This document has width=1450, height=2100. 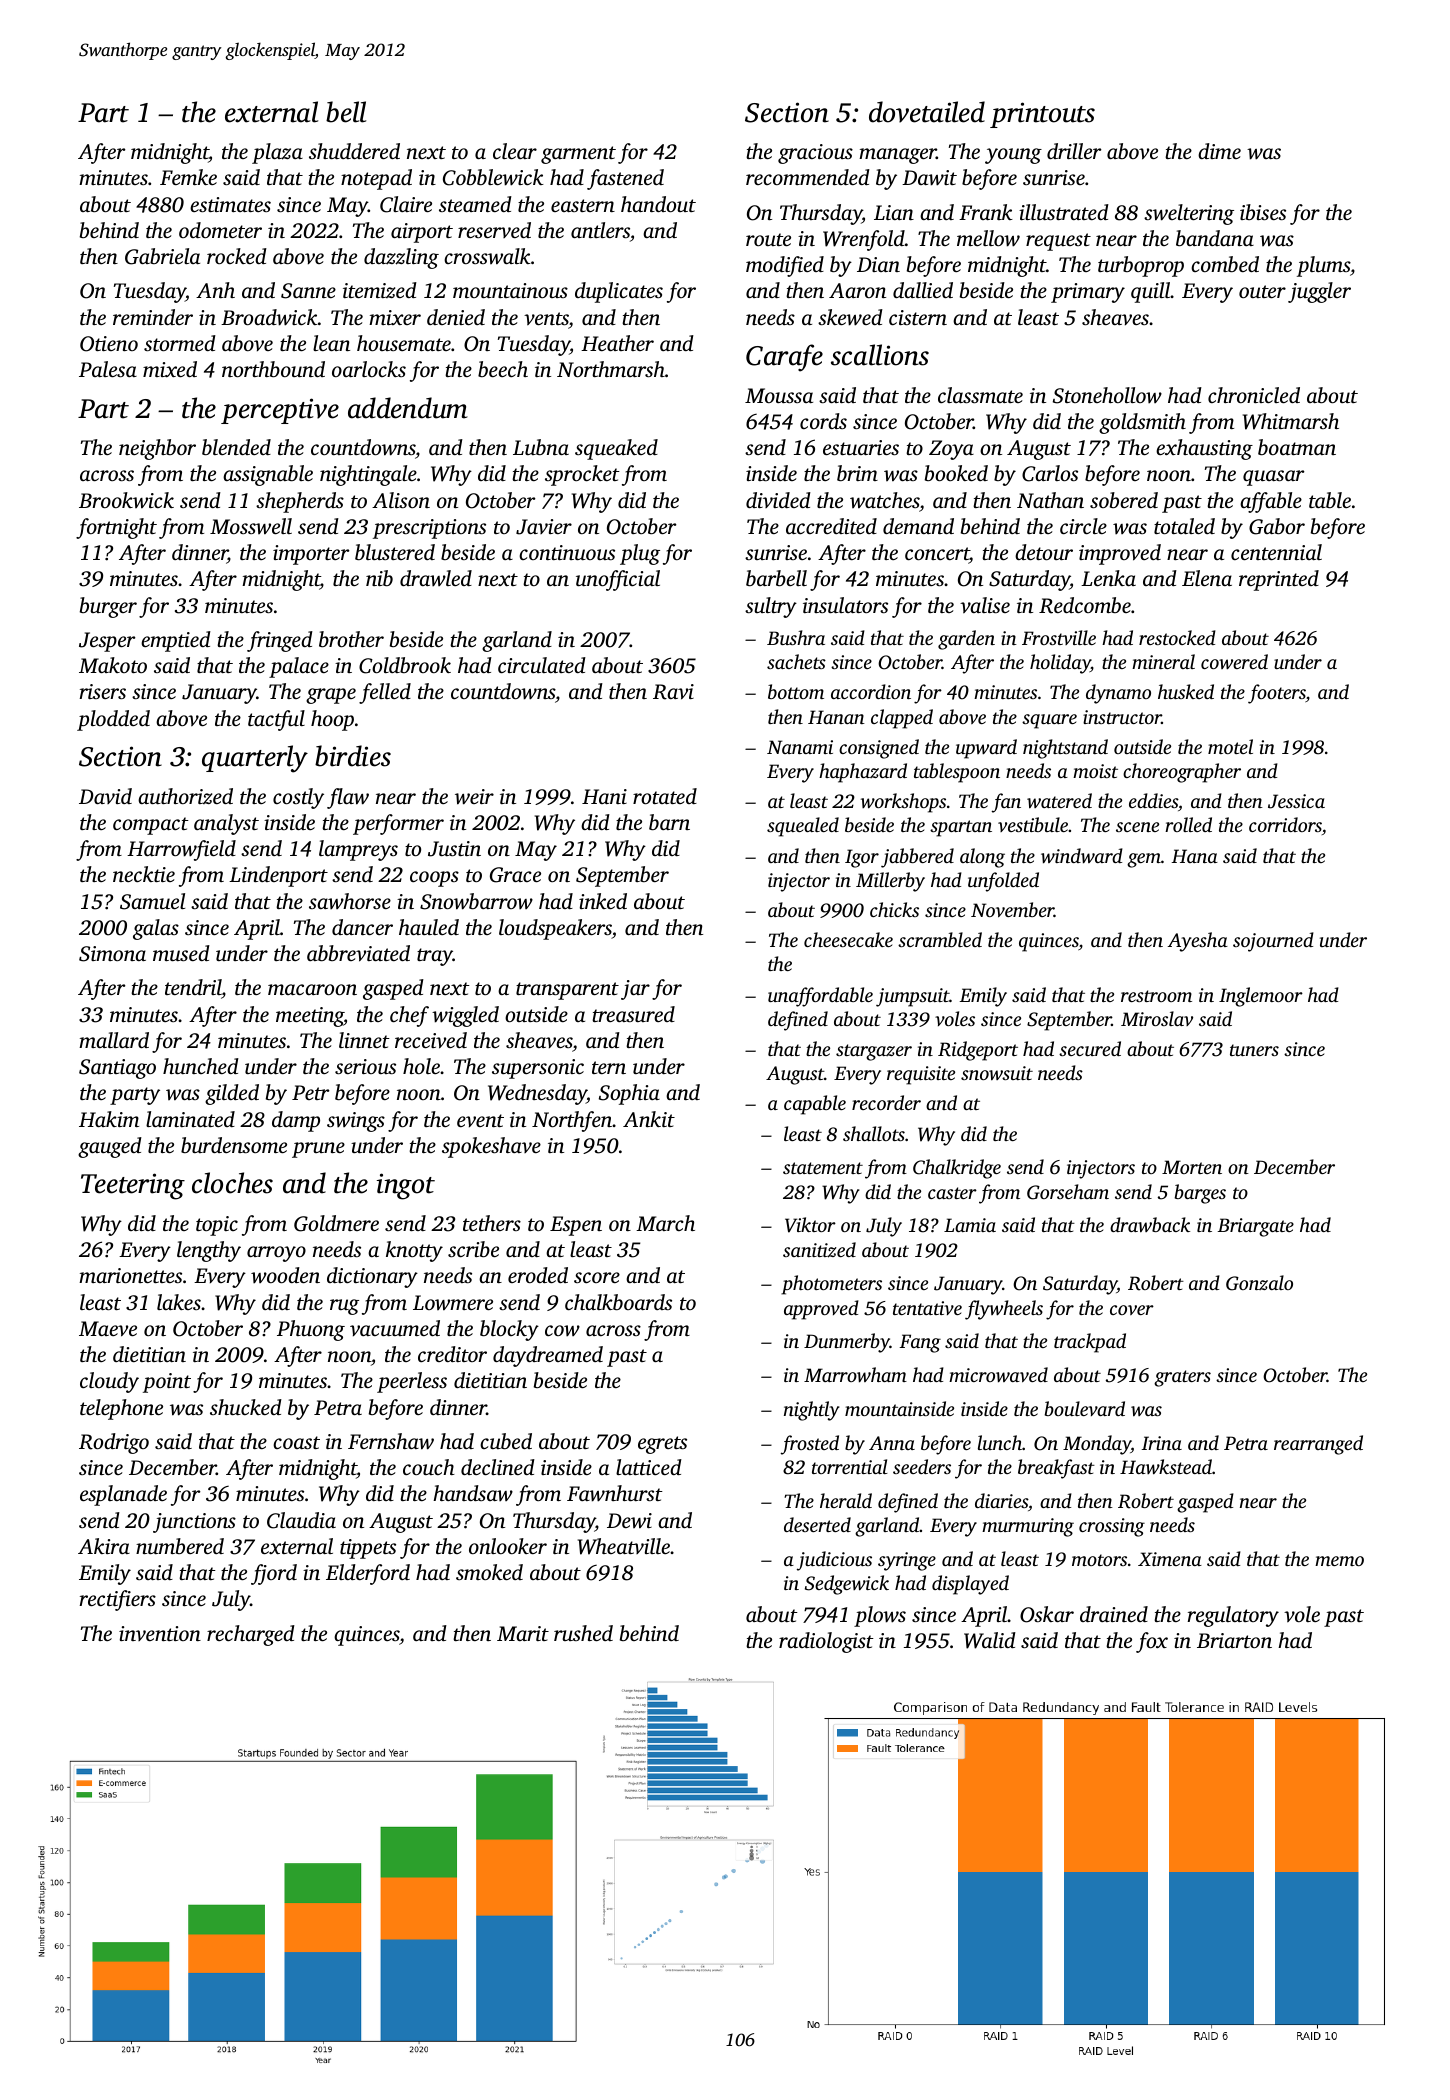 What do you see at coordinates (1068, 1192) in the document?
I see `Gorseham` at bounding box center [1068, 1192].
